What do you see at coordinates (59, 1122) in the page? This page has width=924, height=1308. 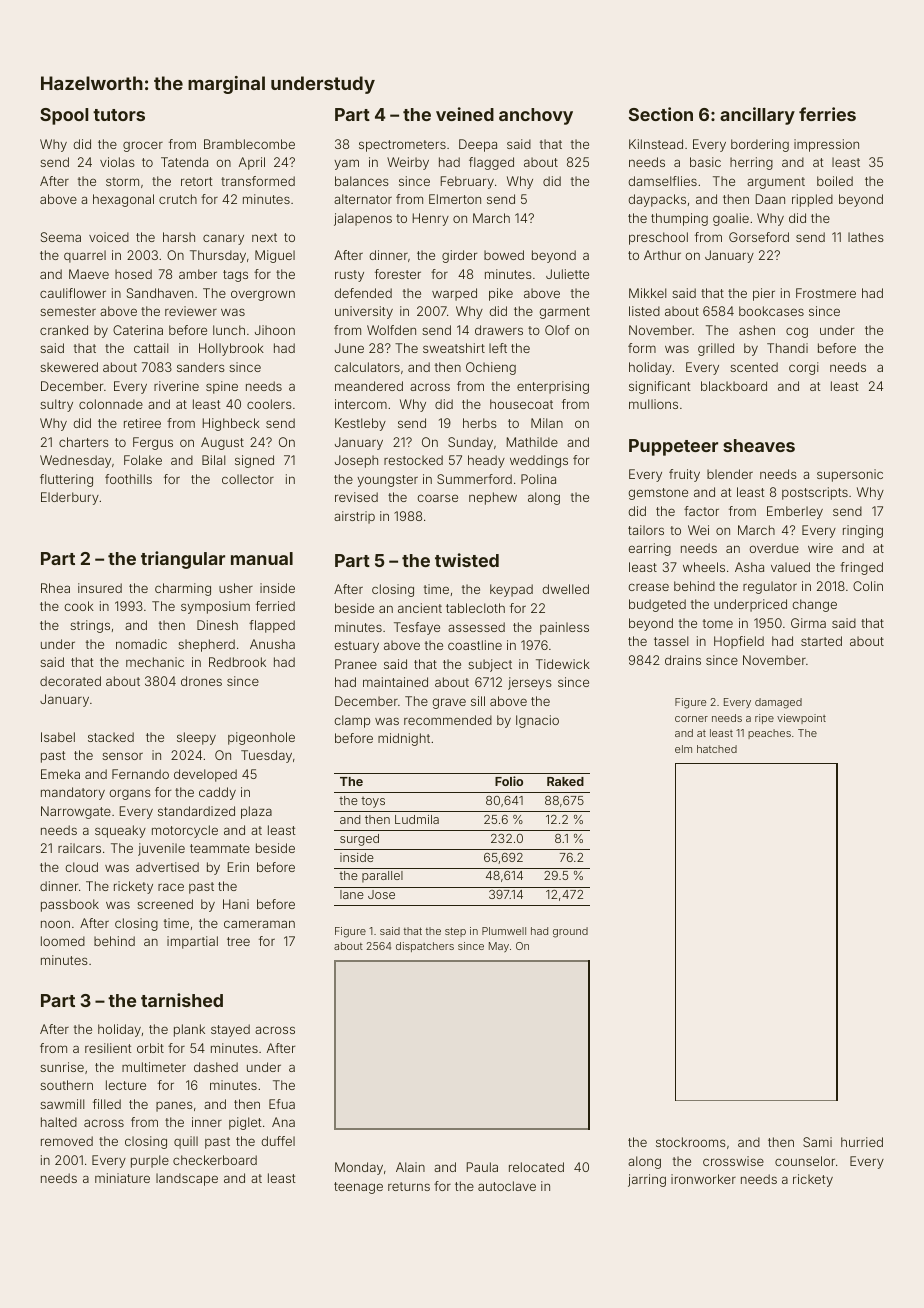 I see `halted` at bounding box center [59, 1122].
